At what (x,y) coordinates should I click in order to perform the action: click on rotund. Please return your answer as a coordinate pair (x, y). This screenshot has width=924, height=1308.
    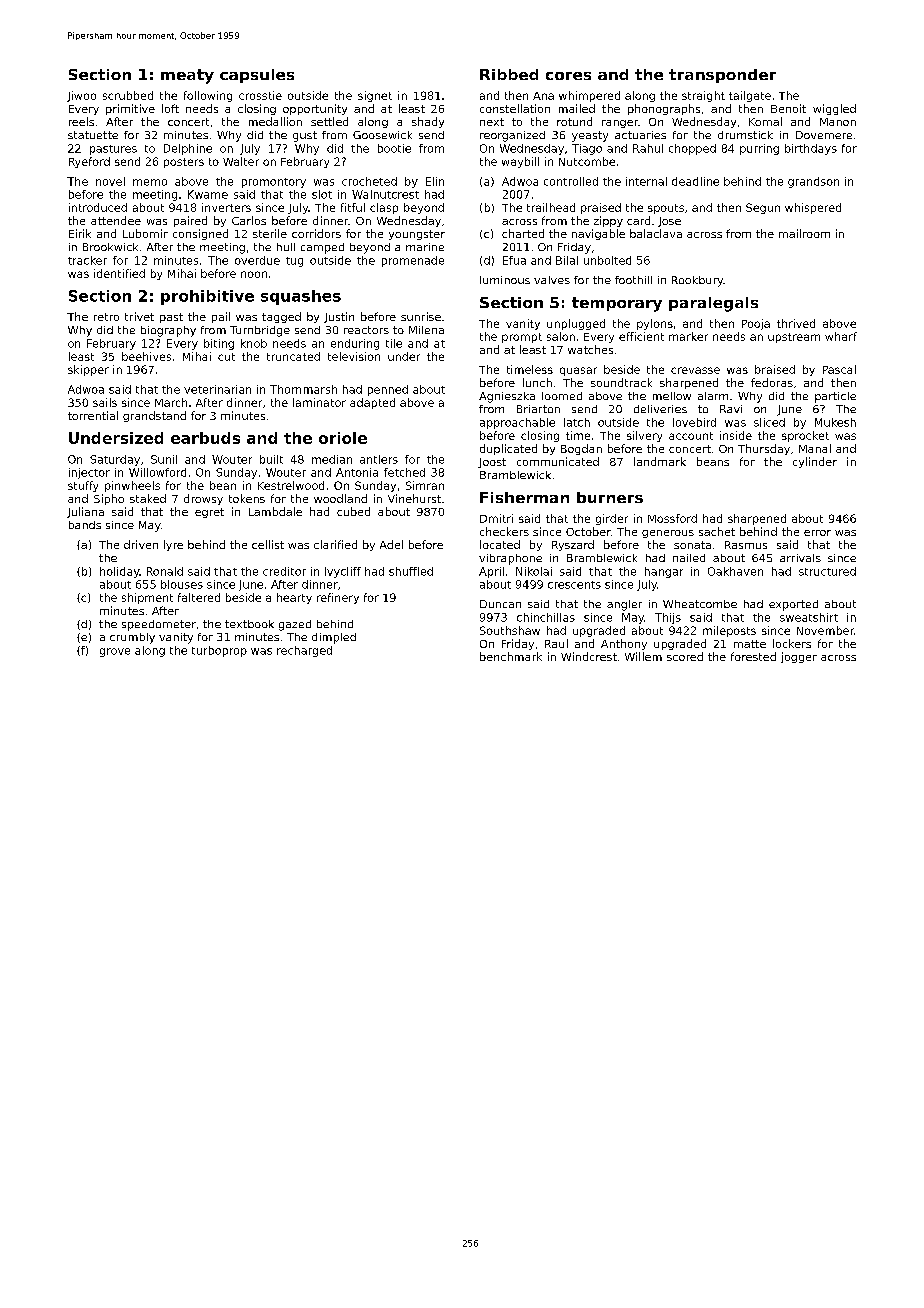
    Looking at the image, I should click on (574, 121).
